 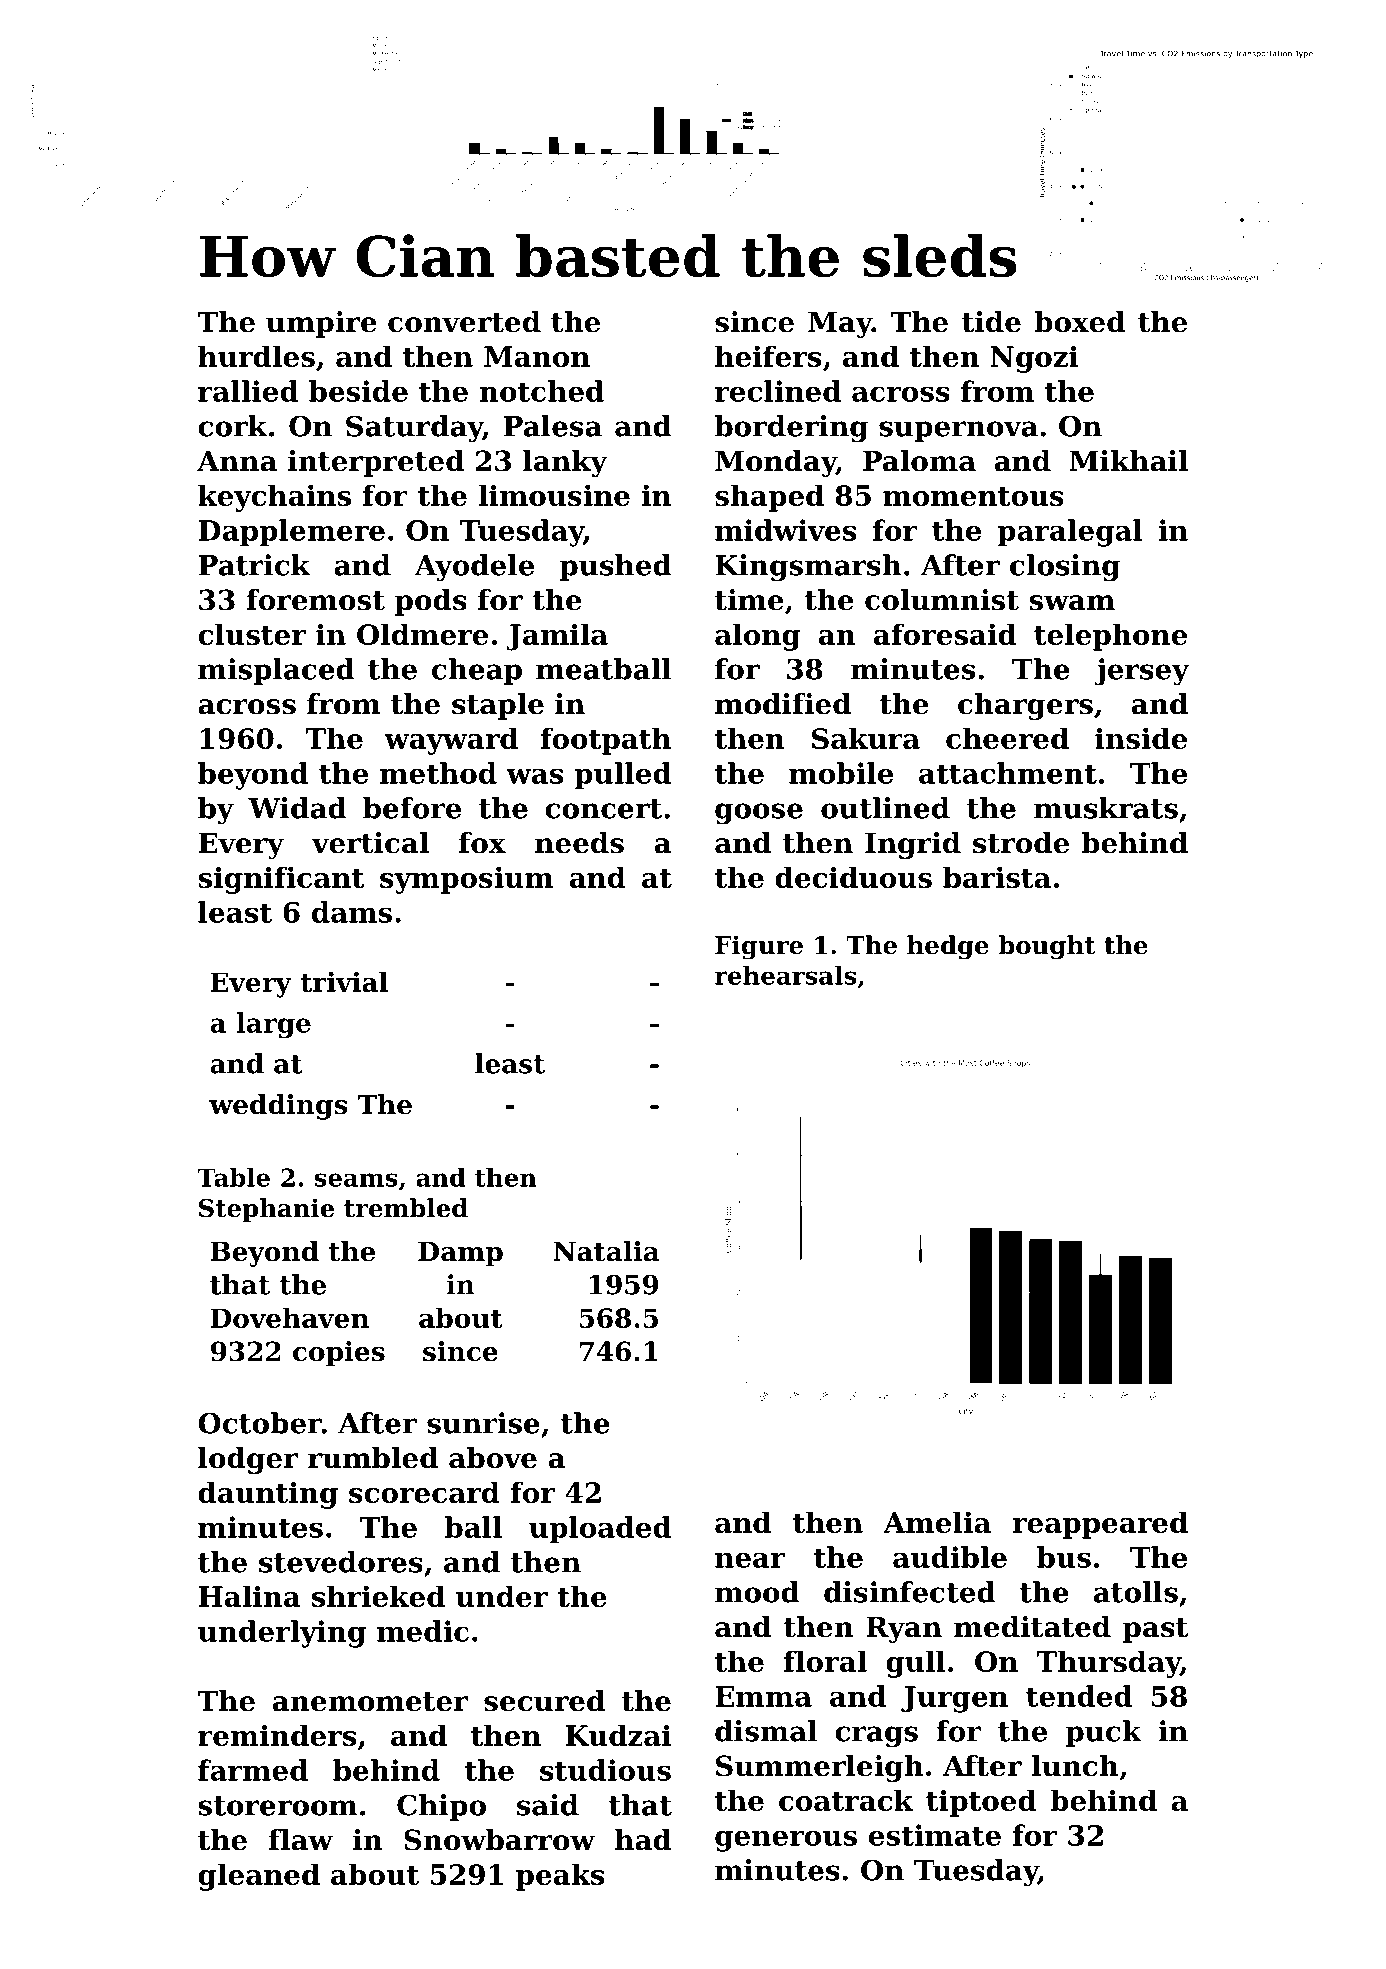 What do you see at coordinates (1075, 1766) in the screenshot?
I see `lunch` at bounding box center [1075, 1766].
